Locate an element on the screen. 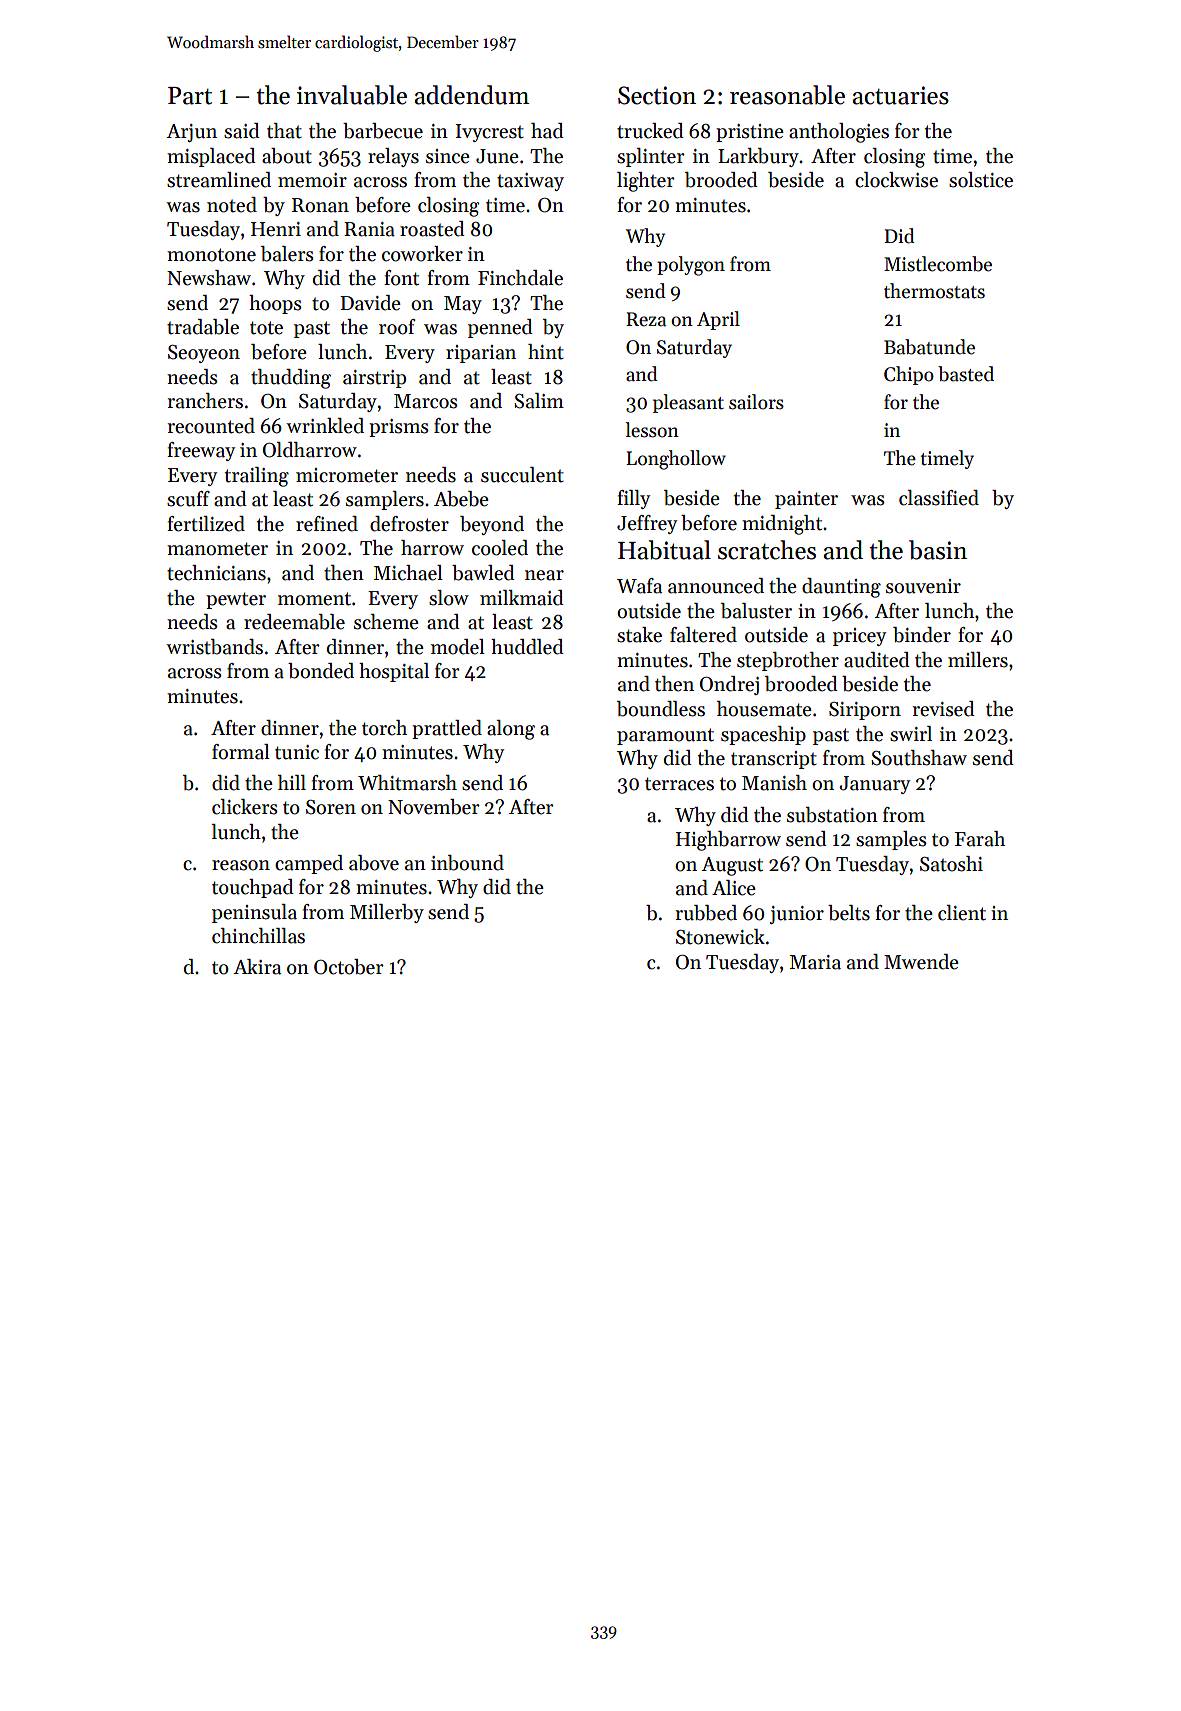  January is located at coordinates (874, 785).
